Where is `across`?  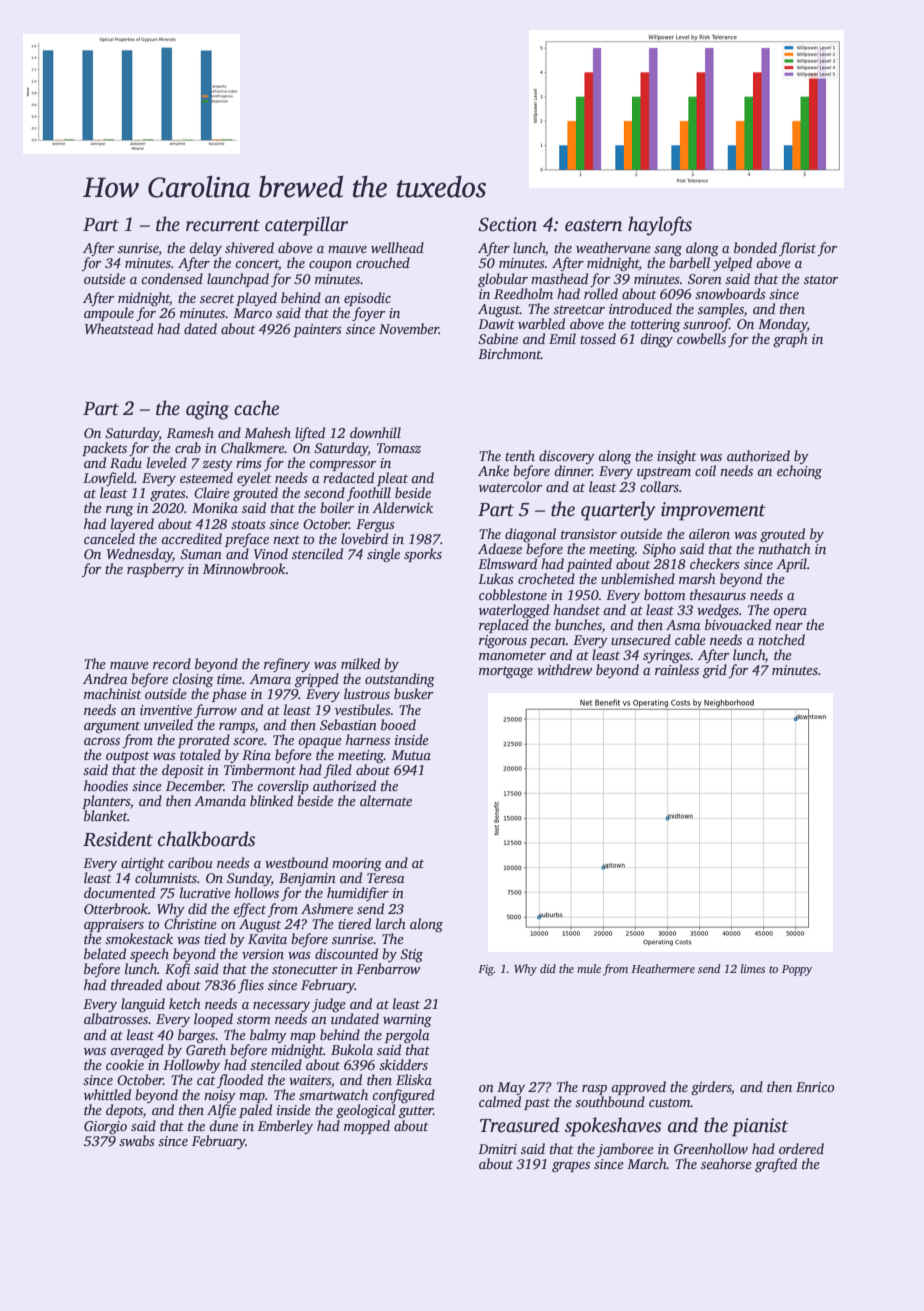
across is located at coordinates (102, 741).
